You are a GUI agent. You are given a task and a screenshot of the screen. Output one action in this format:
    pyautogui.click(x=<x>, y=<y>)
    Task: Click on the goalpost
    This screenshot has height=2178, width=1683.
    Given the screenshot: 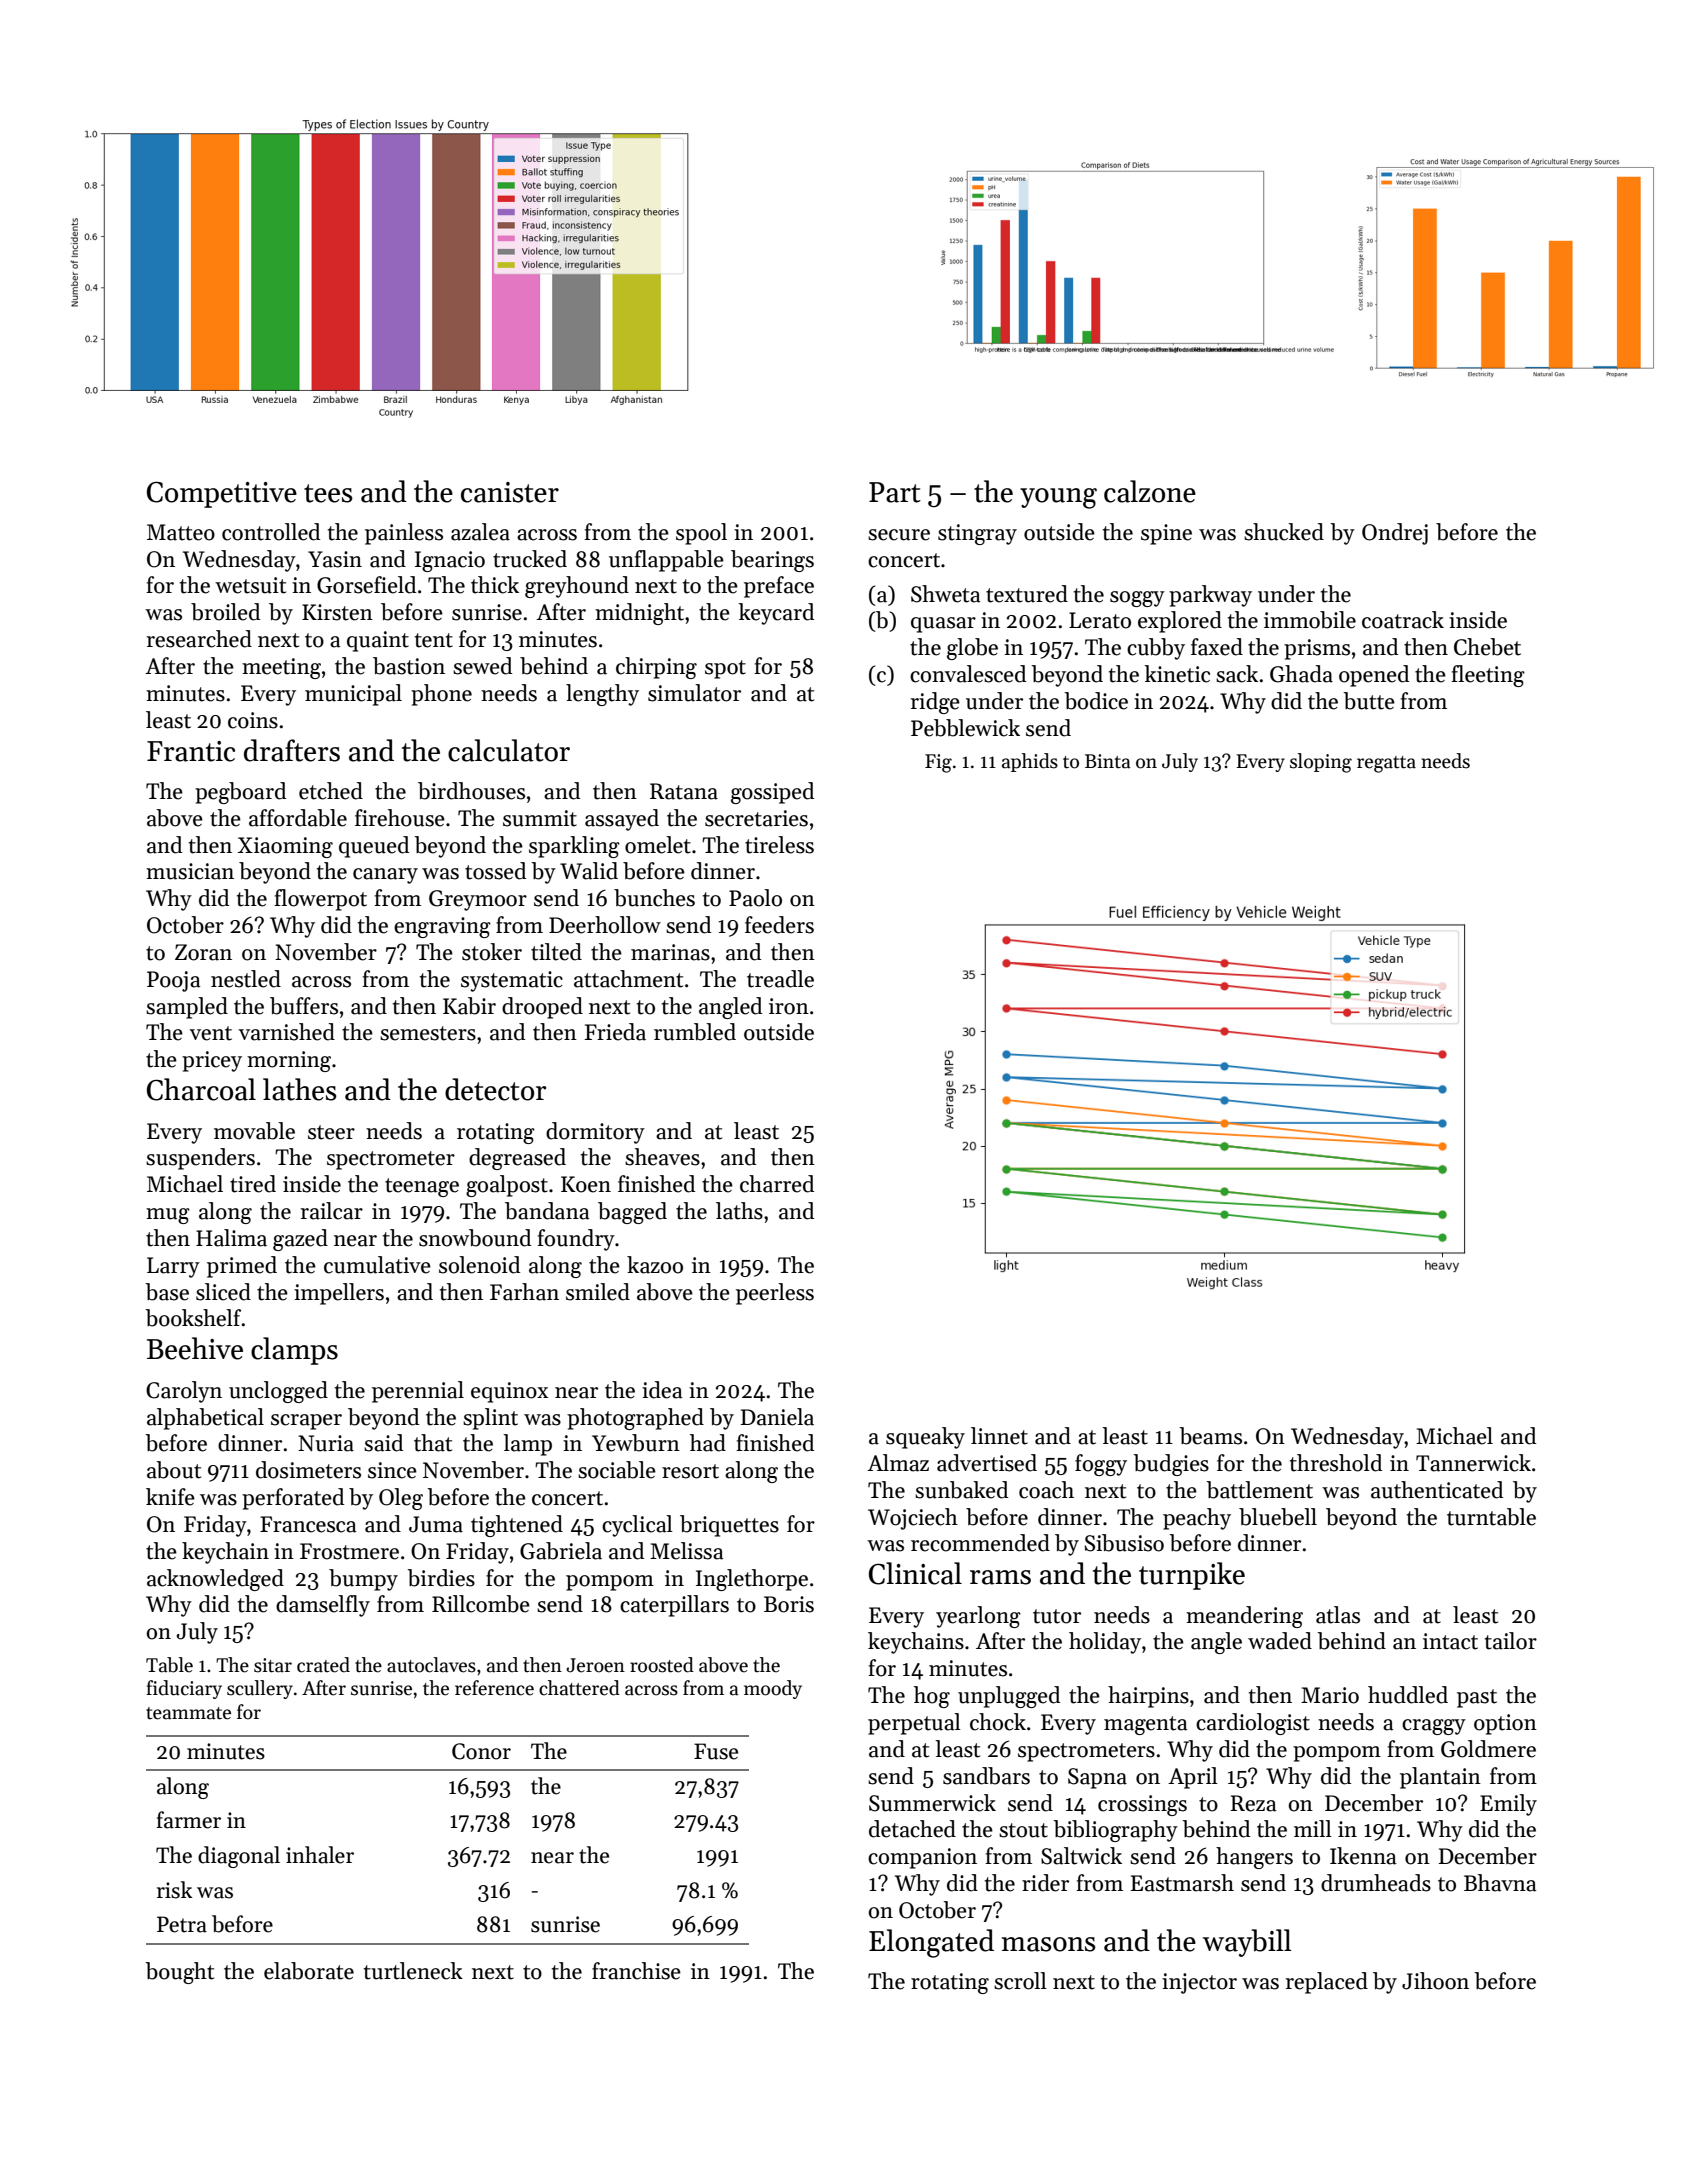 What is the action you would take?
    pyautogui.click(x=507, y=1186)
